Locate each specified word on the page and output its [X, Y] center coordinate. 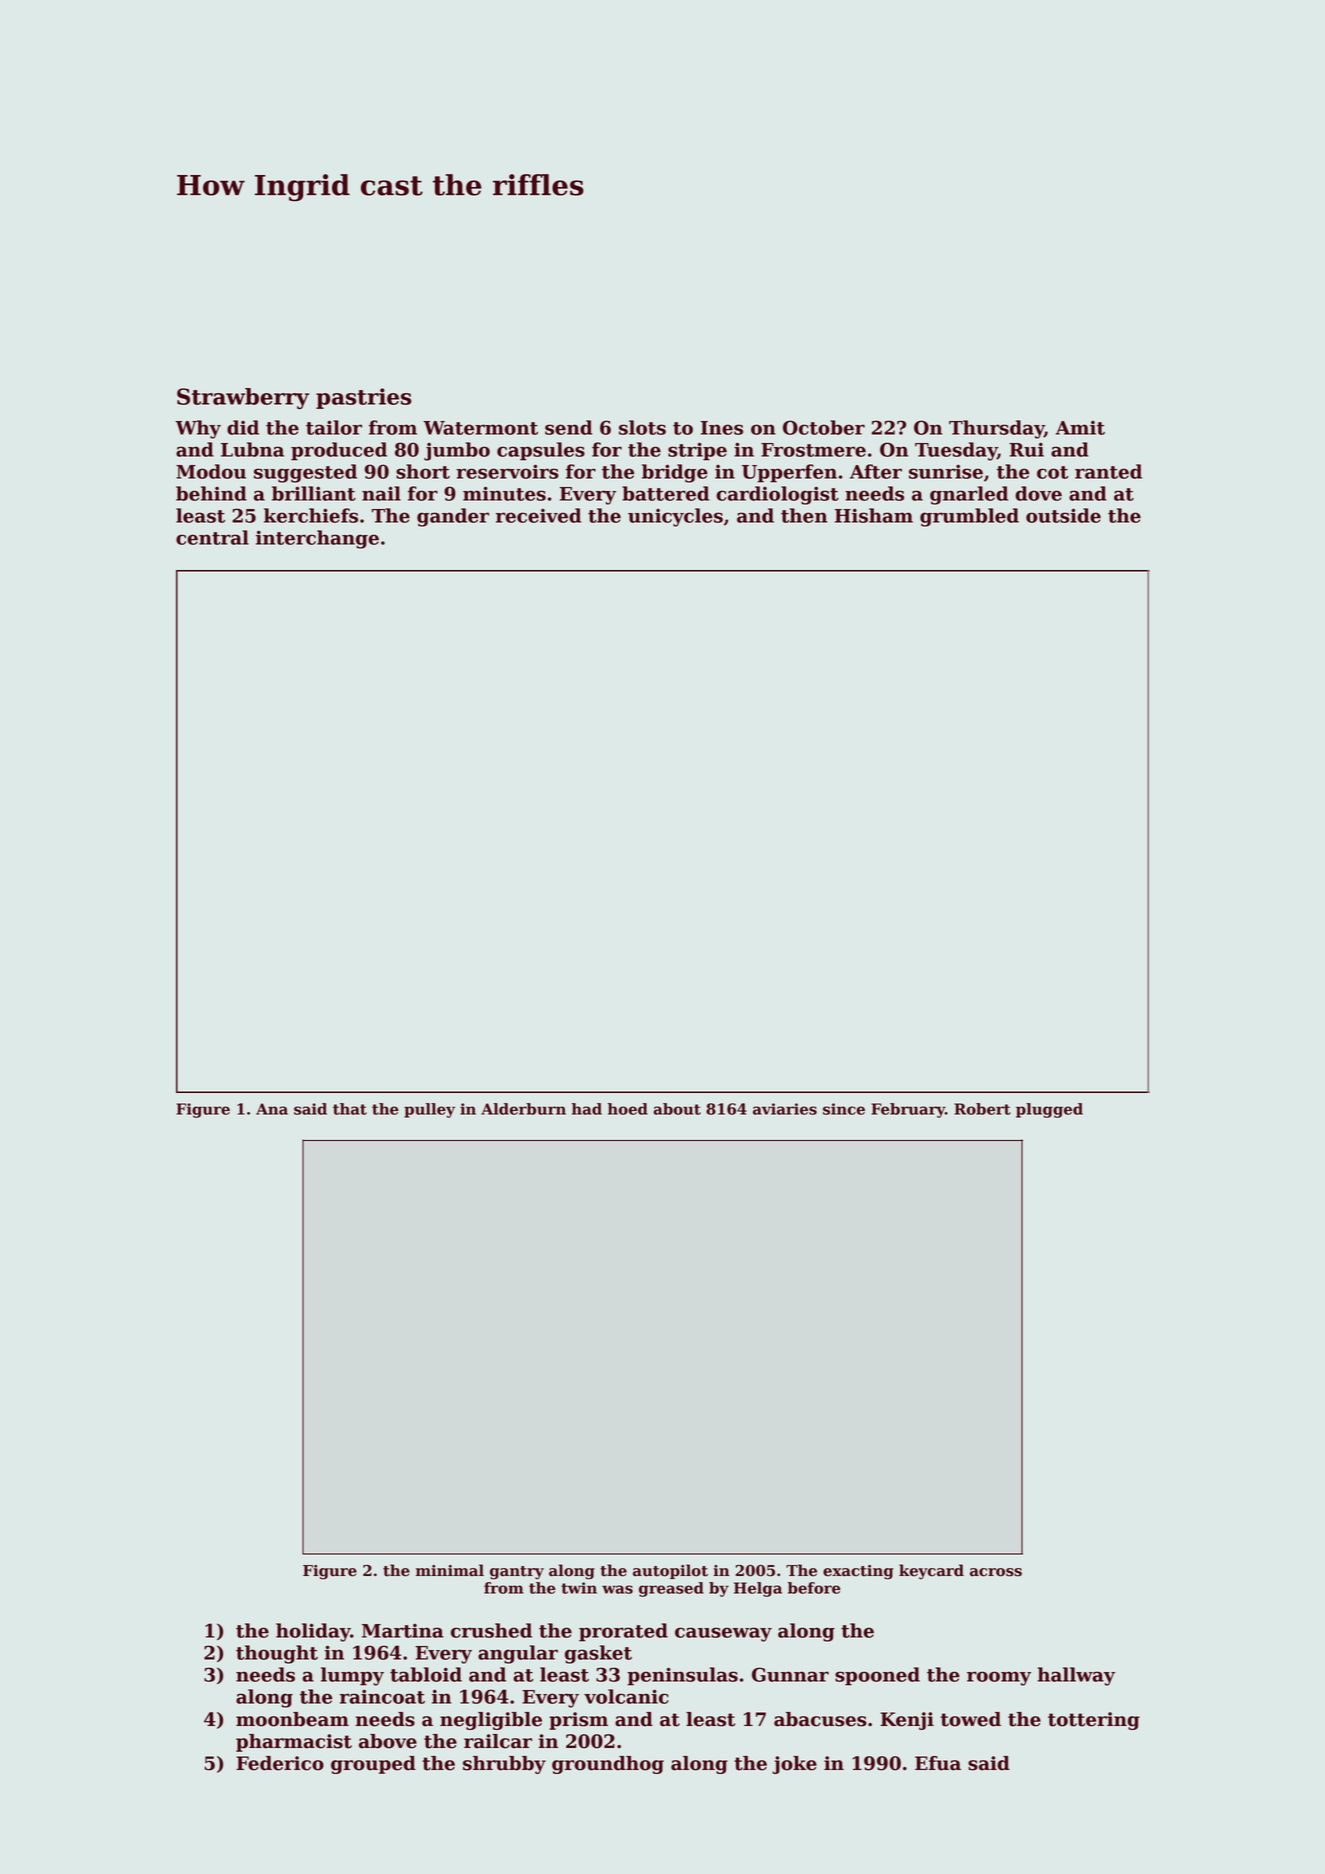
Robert [982, 1109]
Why [198, 429]
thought [277, 1654]
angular [518, 1654]
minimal [450, 1570]
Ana [272, 1109]
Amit [1080, 428]
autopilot [670, 1571]
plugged [1049, 1110]
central [212, 537]
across [996, 1572]
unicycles [675, 517]
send [568, 427]
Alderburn [523, 1109]
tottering [1094, 1721]
